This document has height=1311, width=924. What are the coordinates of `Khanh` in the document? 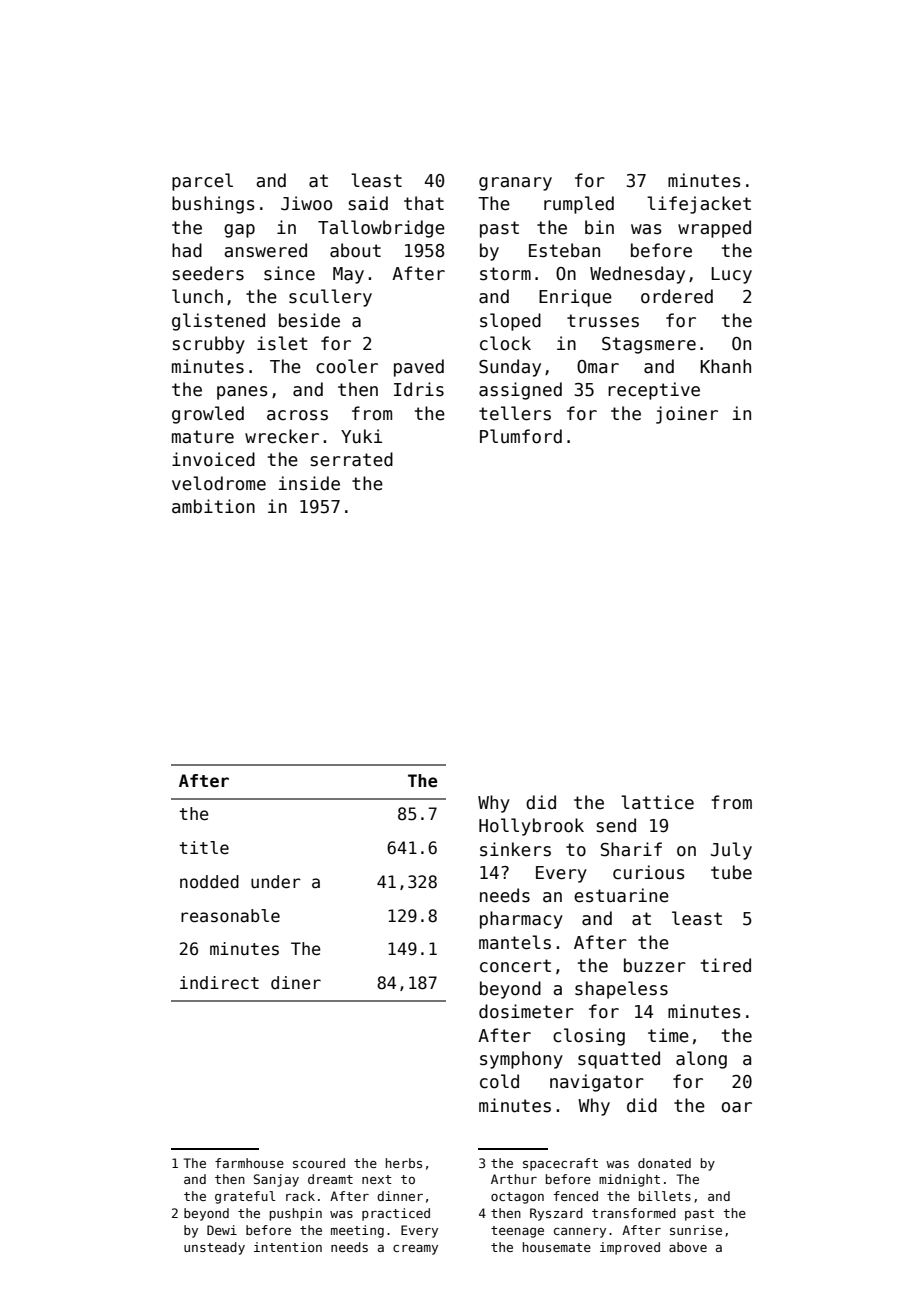 It's located at (725, 366).
